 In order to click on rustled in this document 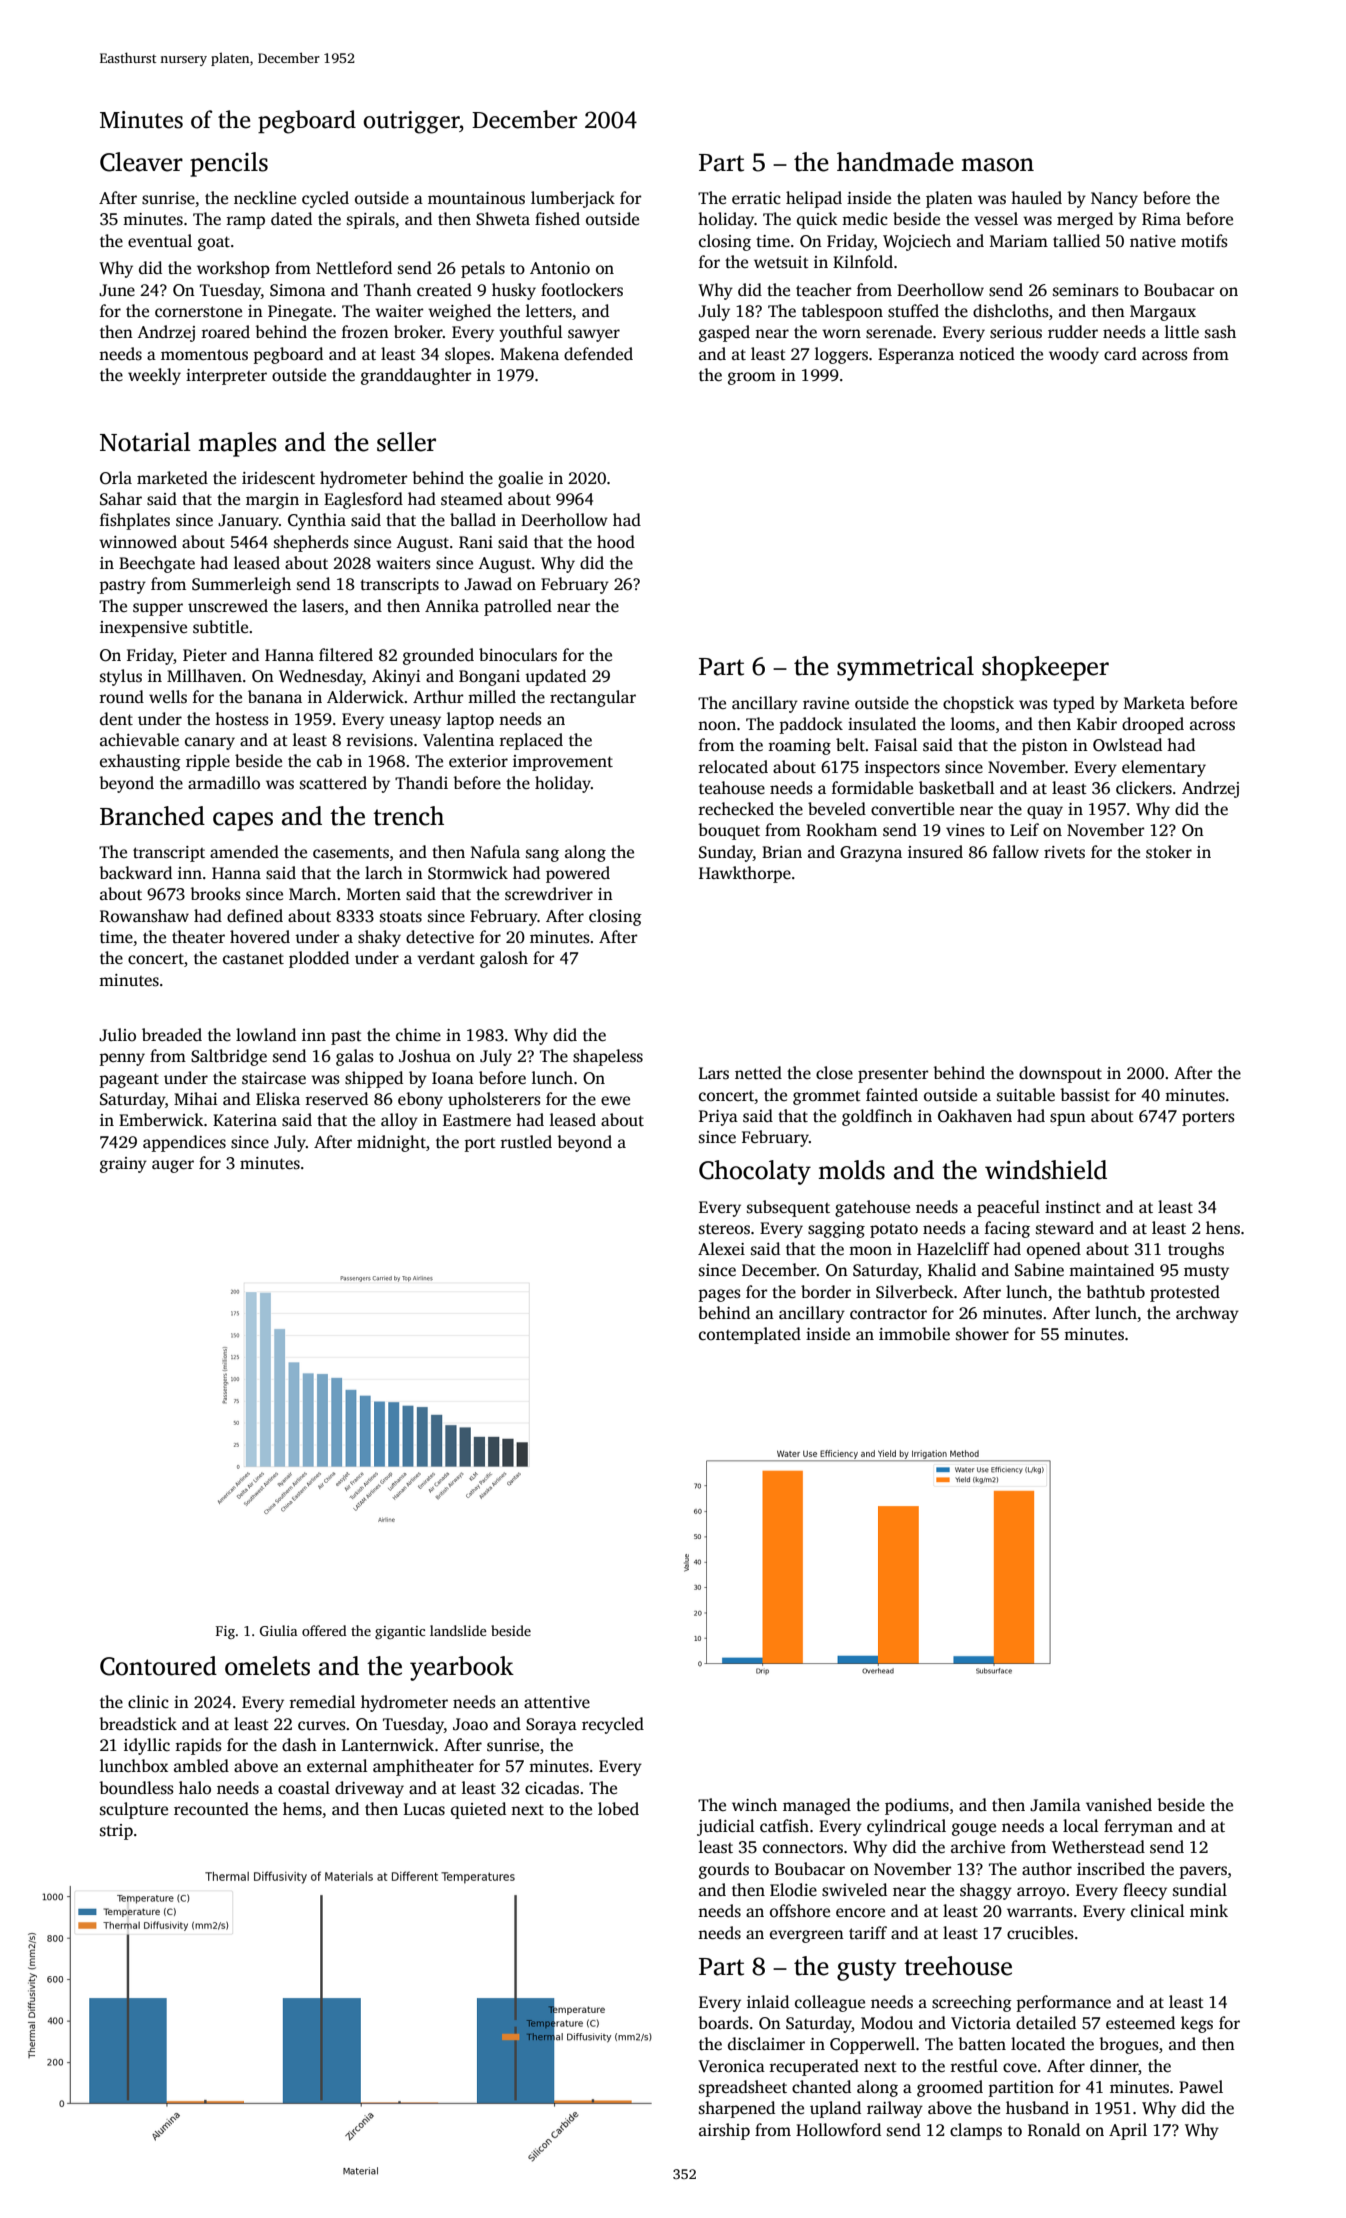, I will do `click(526, 1142)`.
